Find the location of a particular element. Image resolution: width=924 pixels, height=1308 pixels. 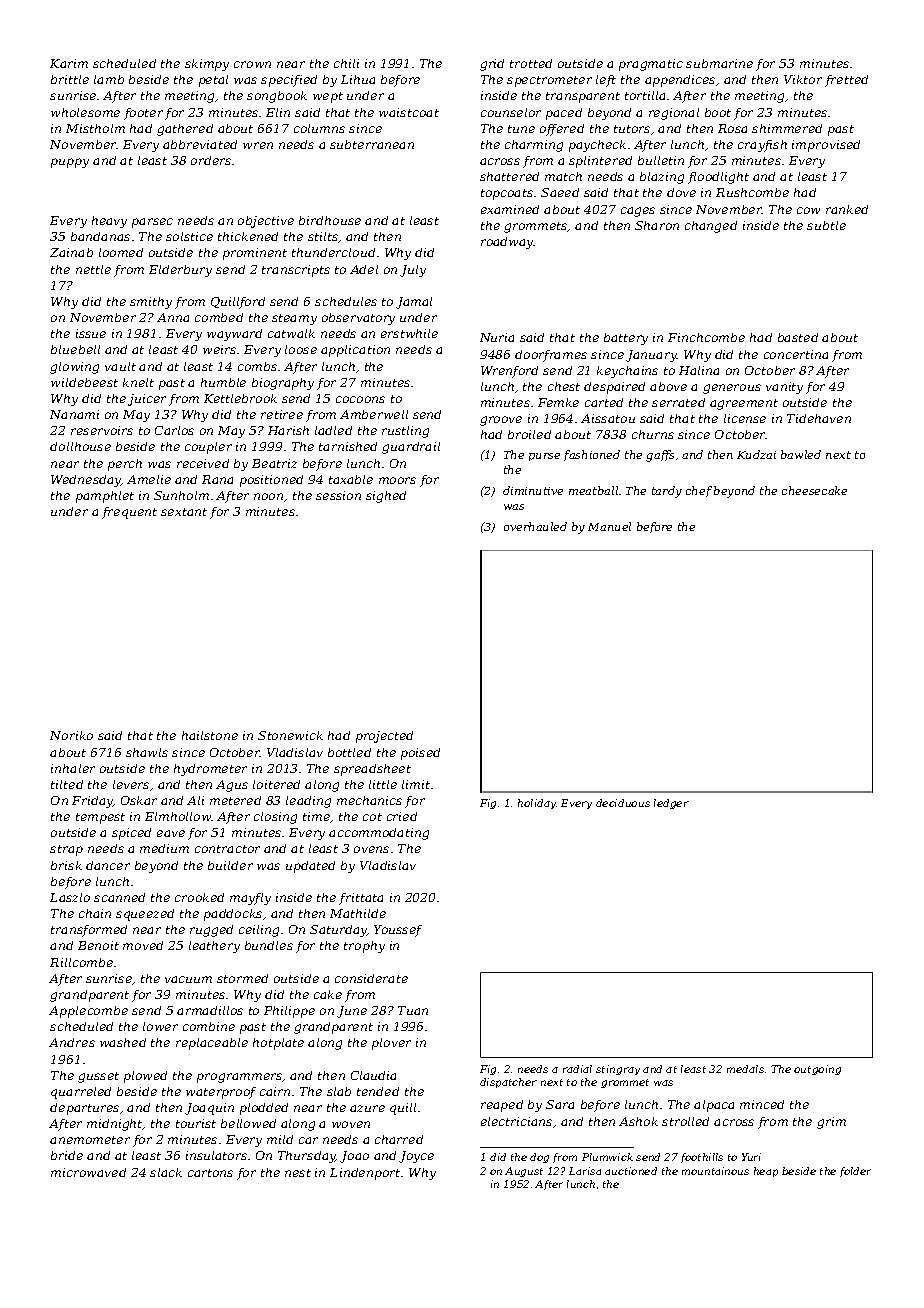

shawls is located at coordinates (147, 752).
